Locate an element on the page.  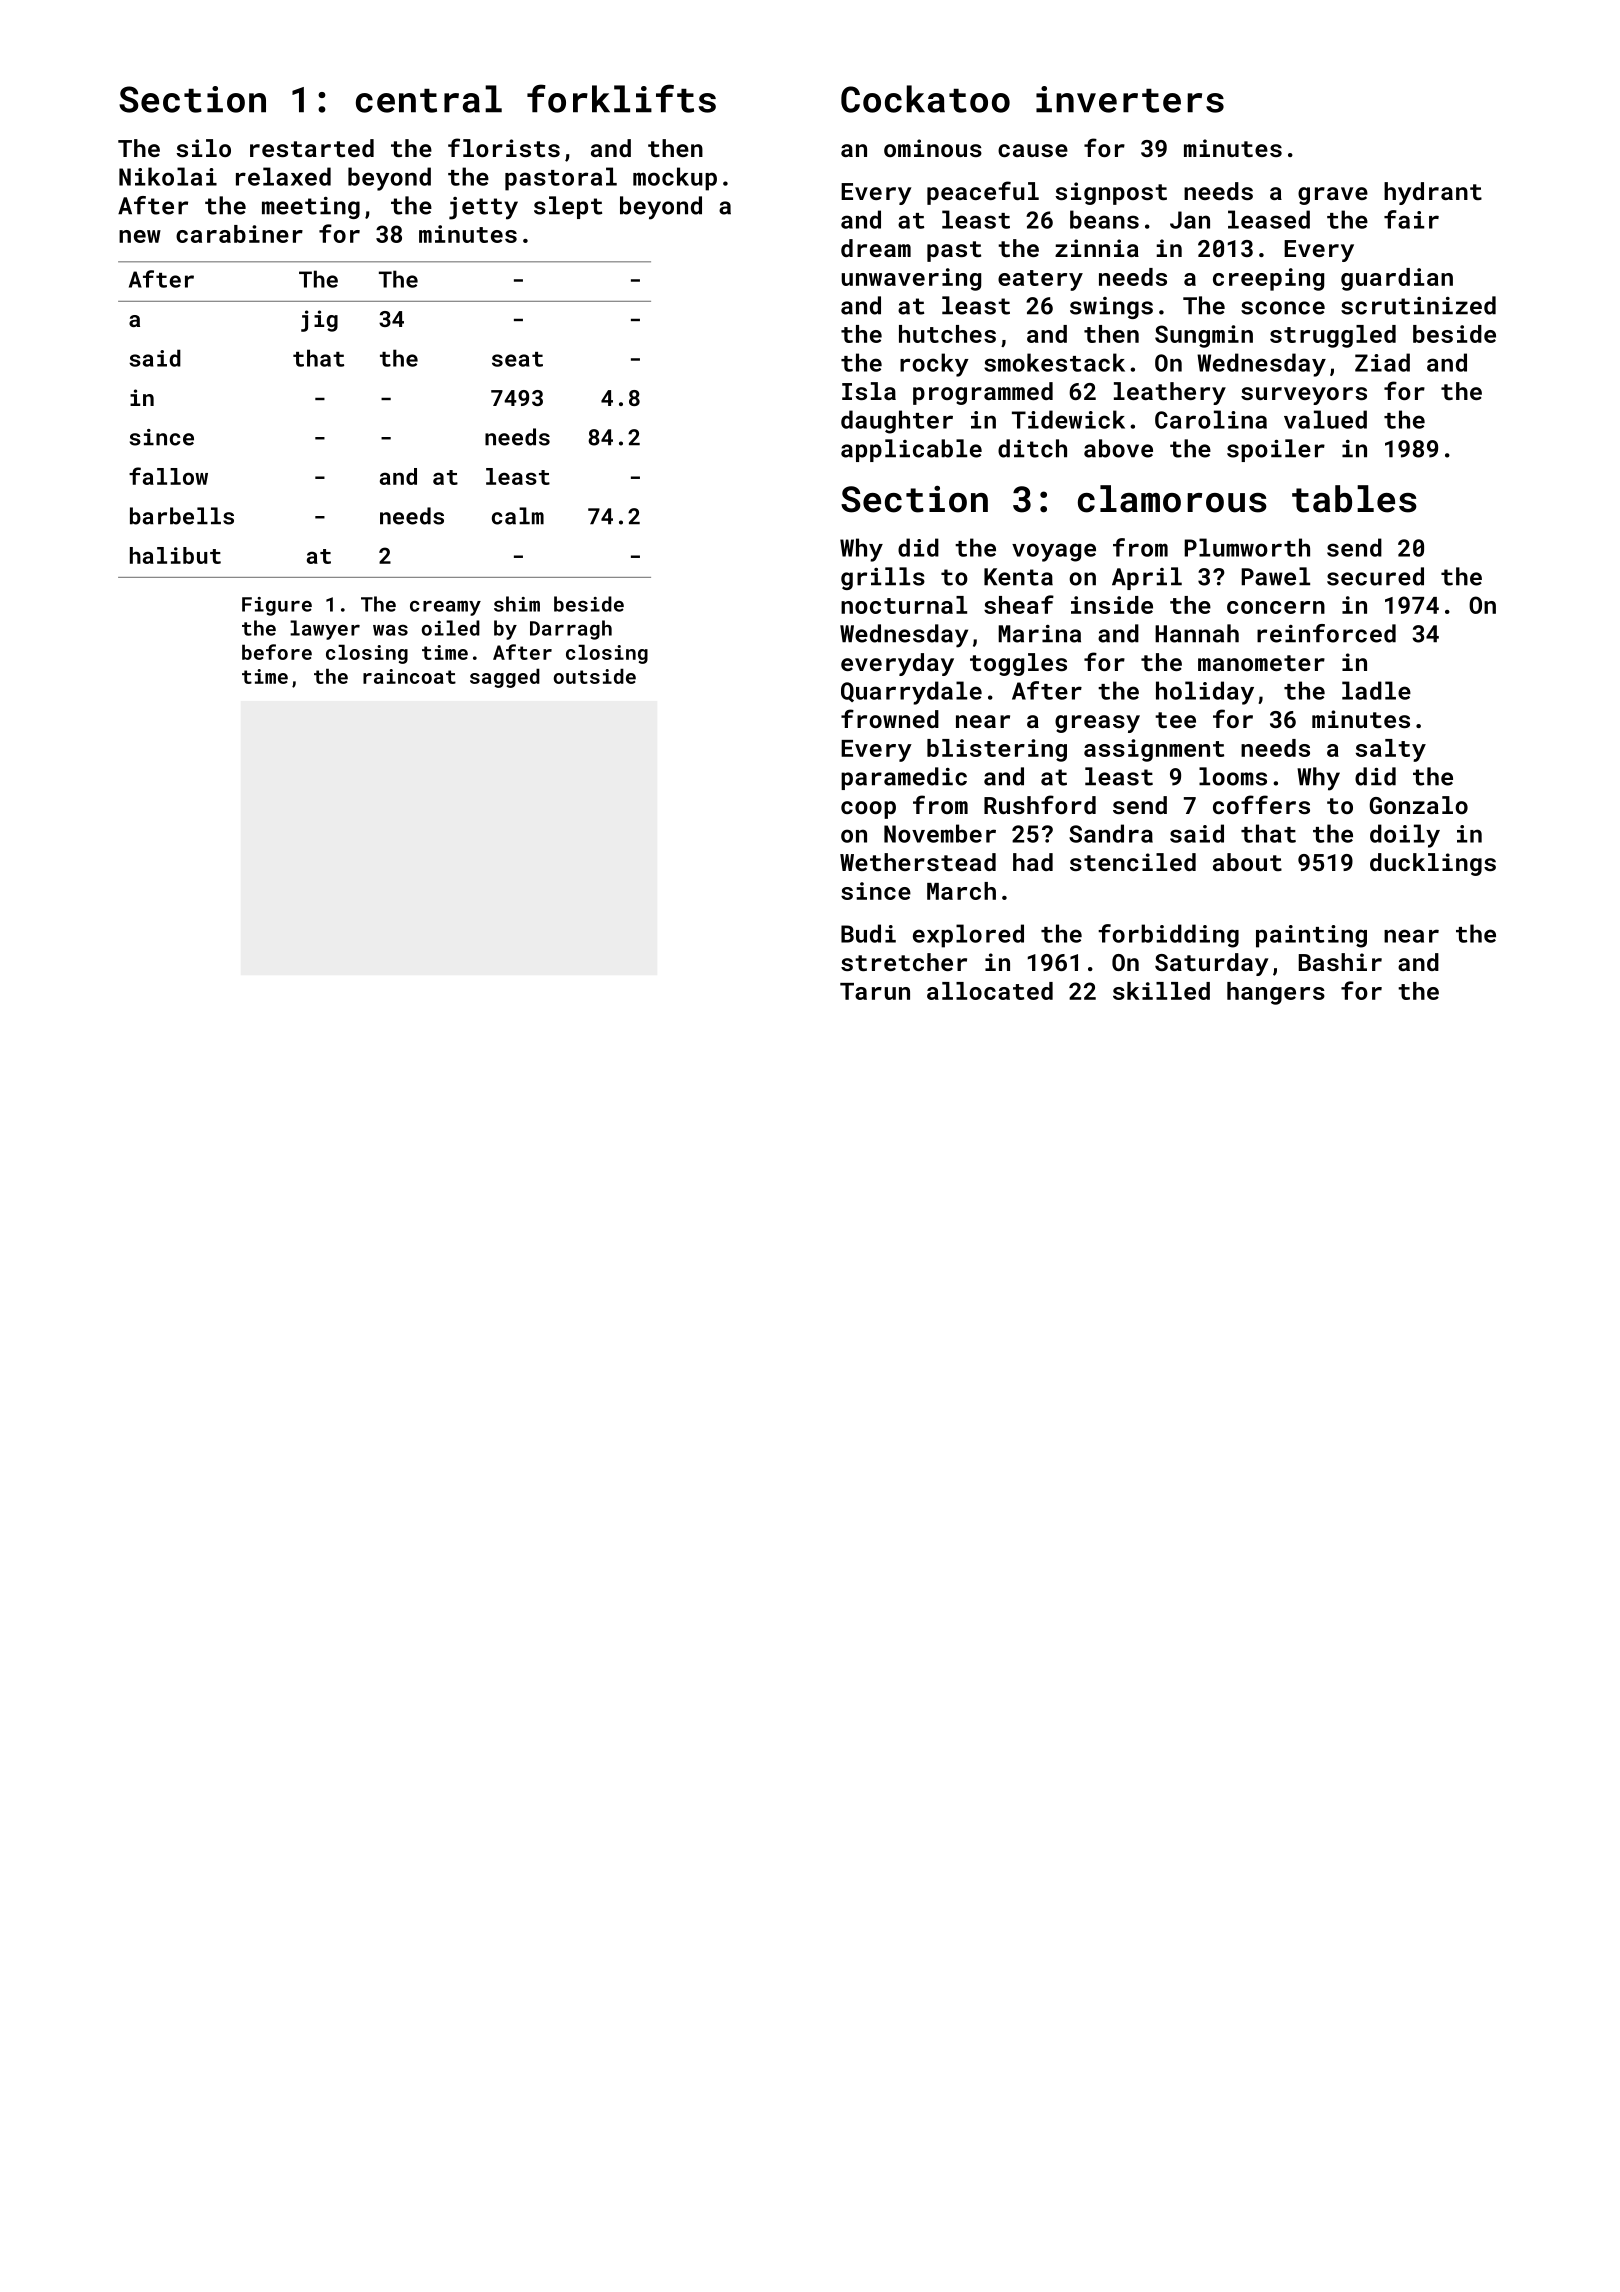
dream is located at coordinates (876, 248).
